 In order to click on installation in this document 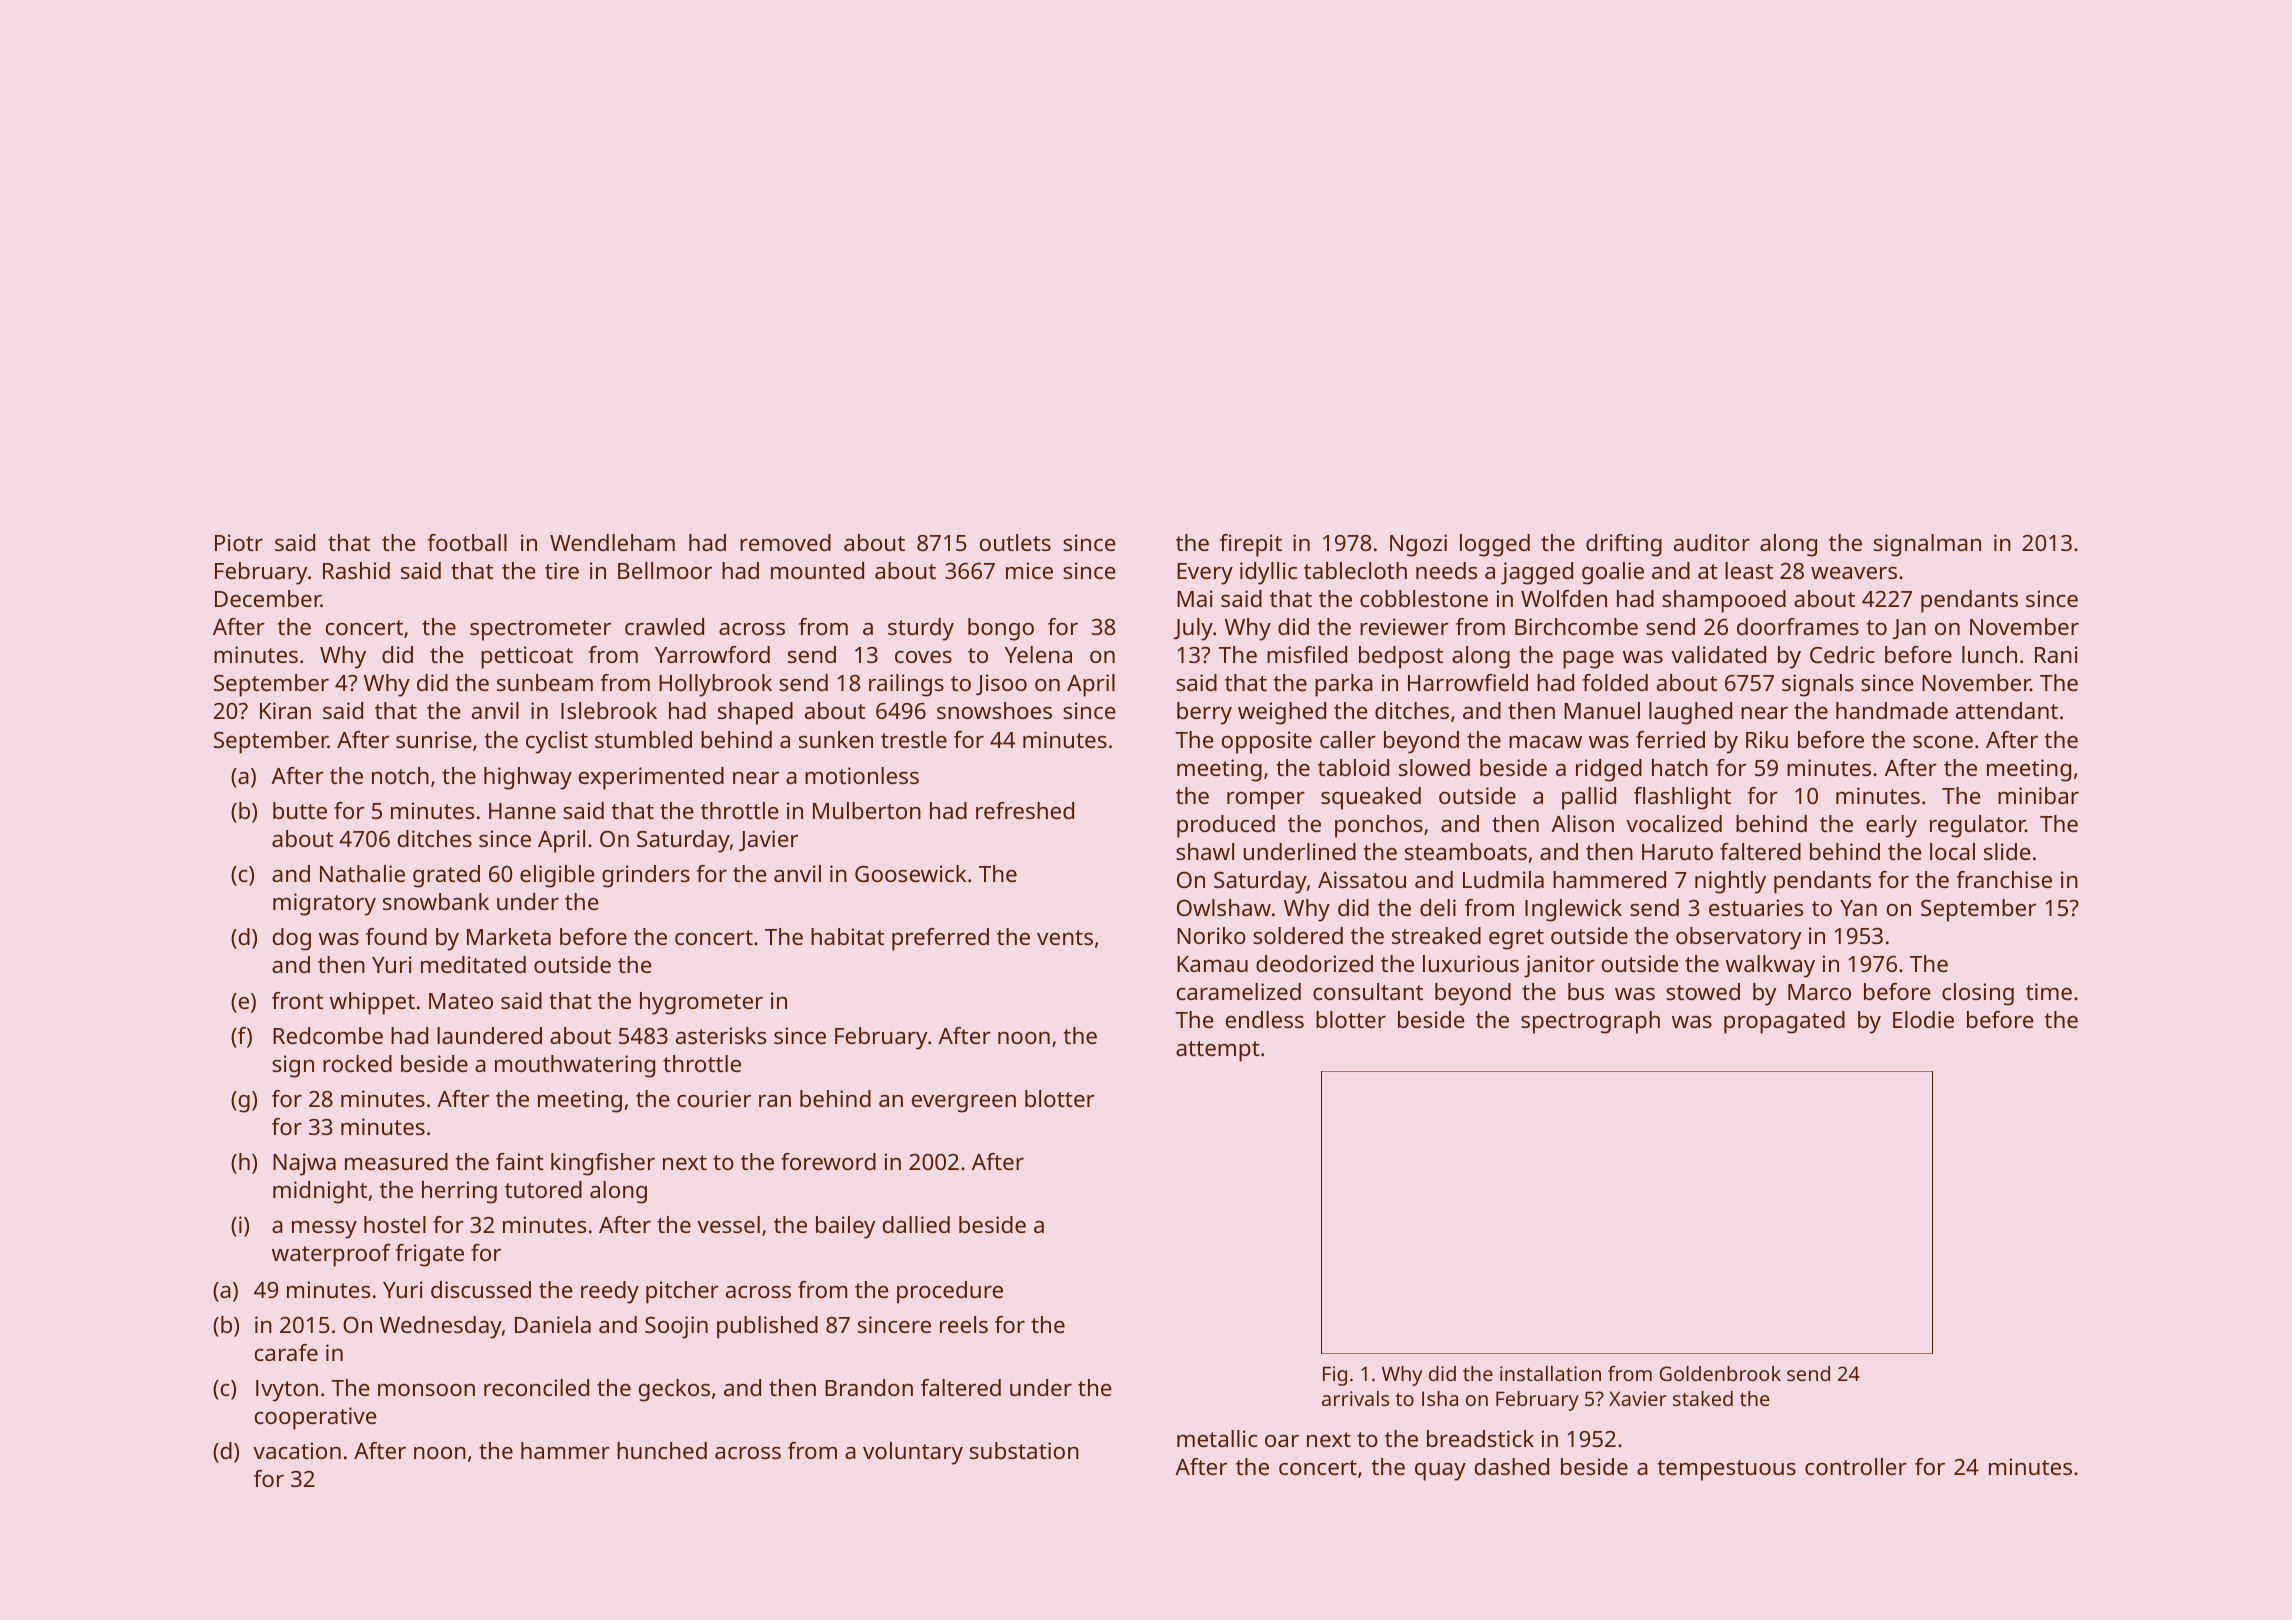, I will do `click(1550, 1373)`.
